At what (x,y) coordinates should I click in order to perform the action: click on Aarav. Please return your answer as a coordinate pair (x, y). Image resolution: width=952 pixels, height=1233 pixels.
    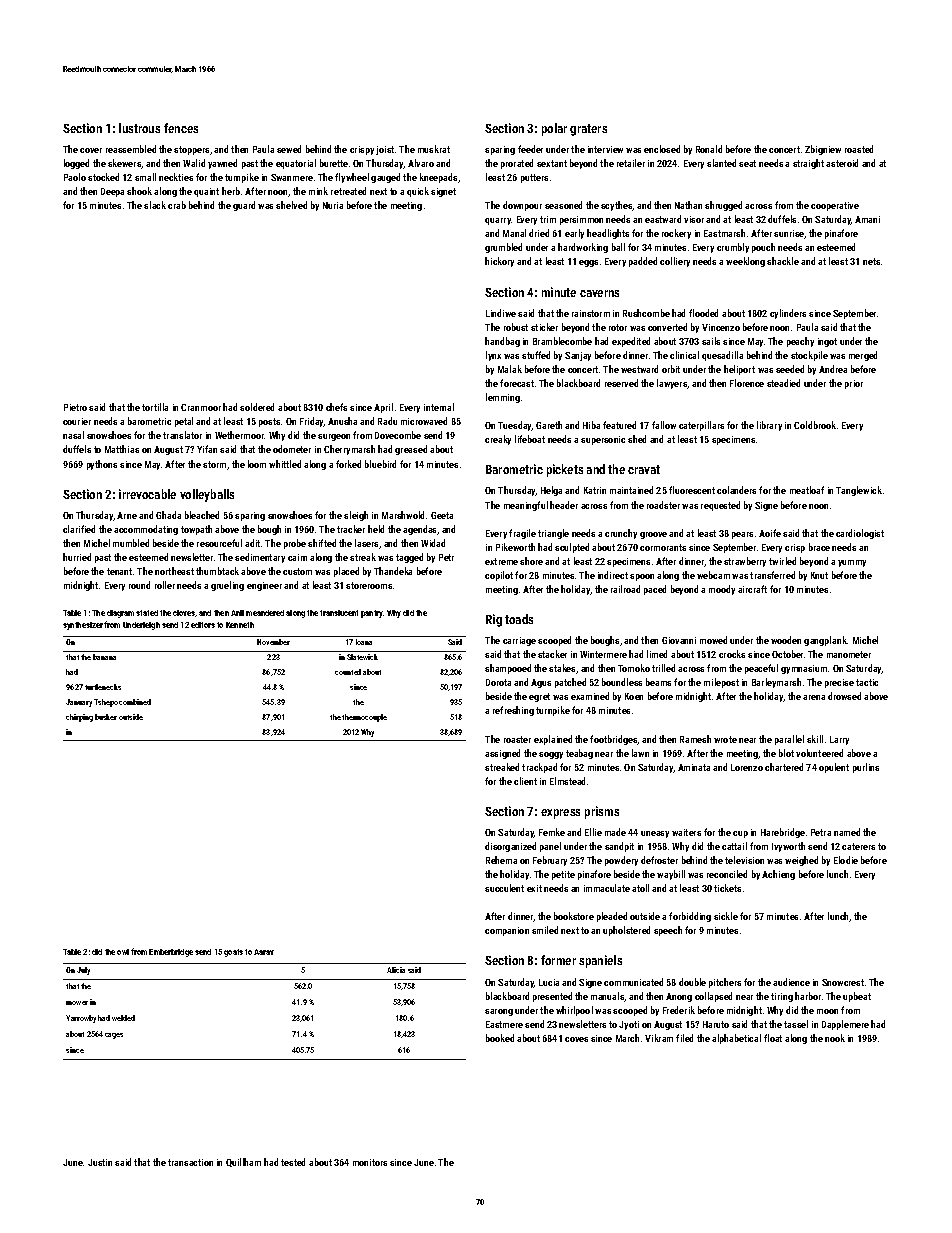
    Looking at the image, I should click on (264, 952).
